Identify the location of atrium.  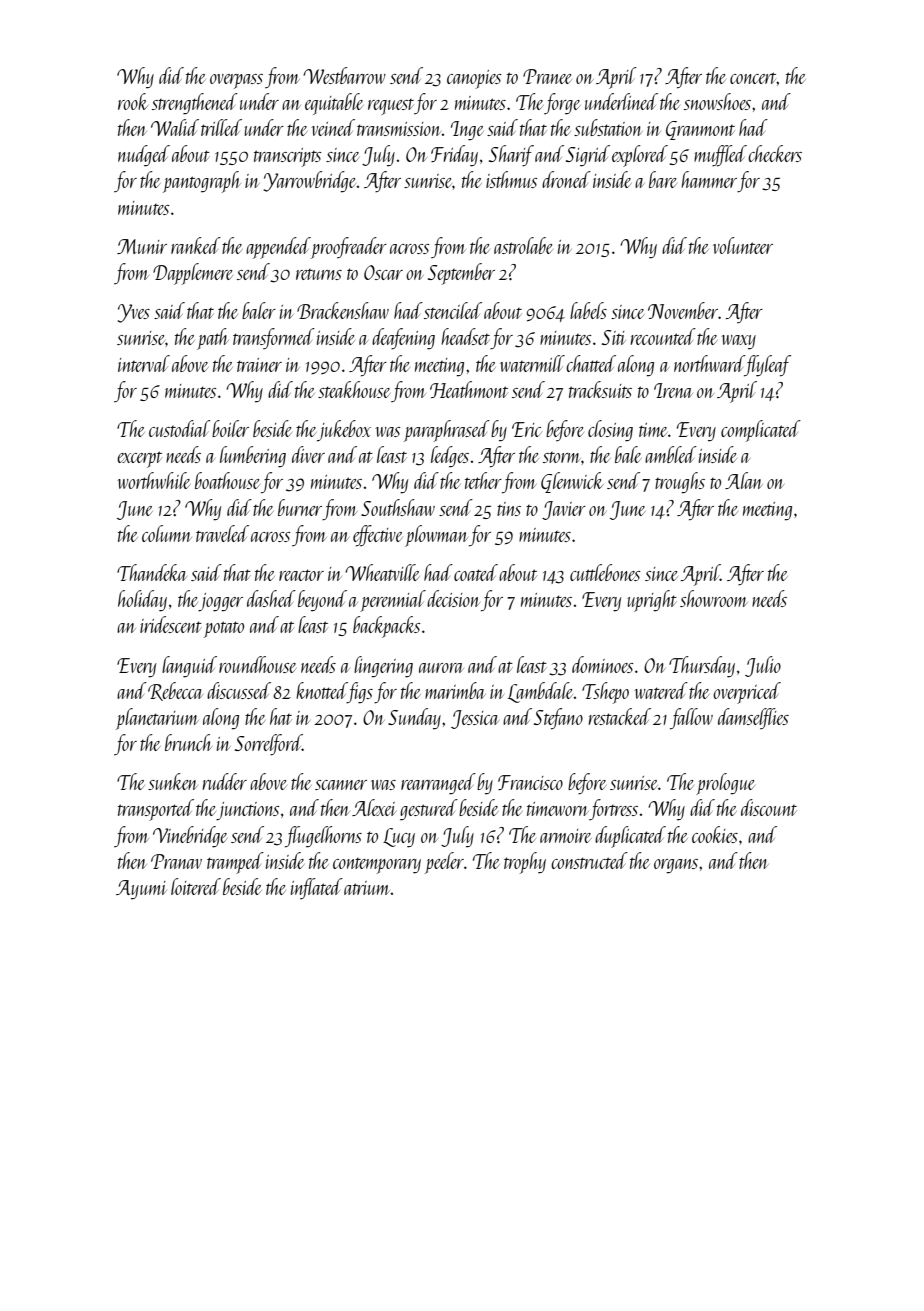
(367, 888).
